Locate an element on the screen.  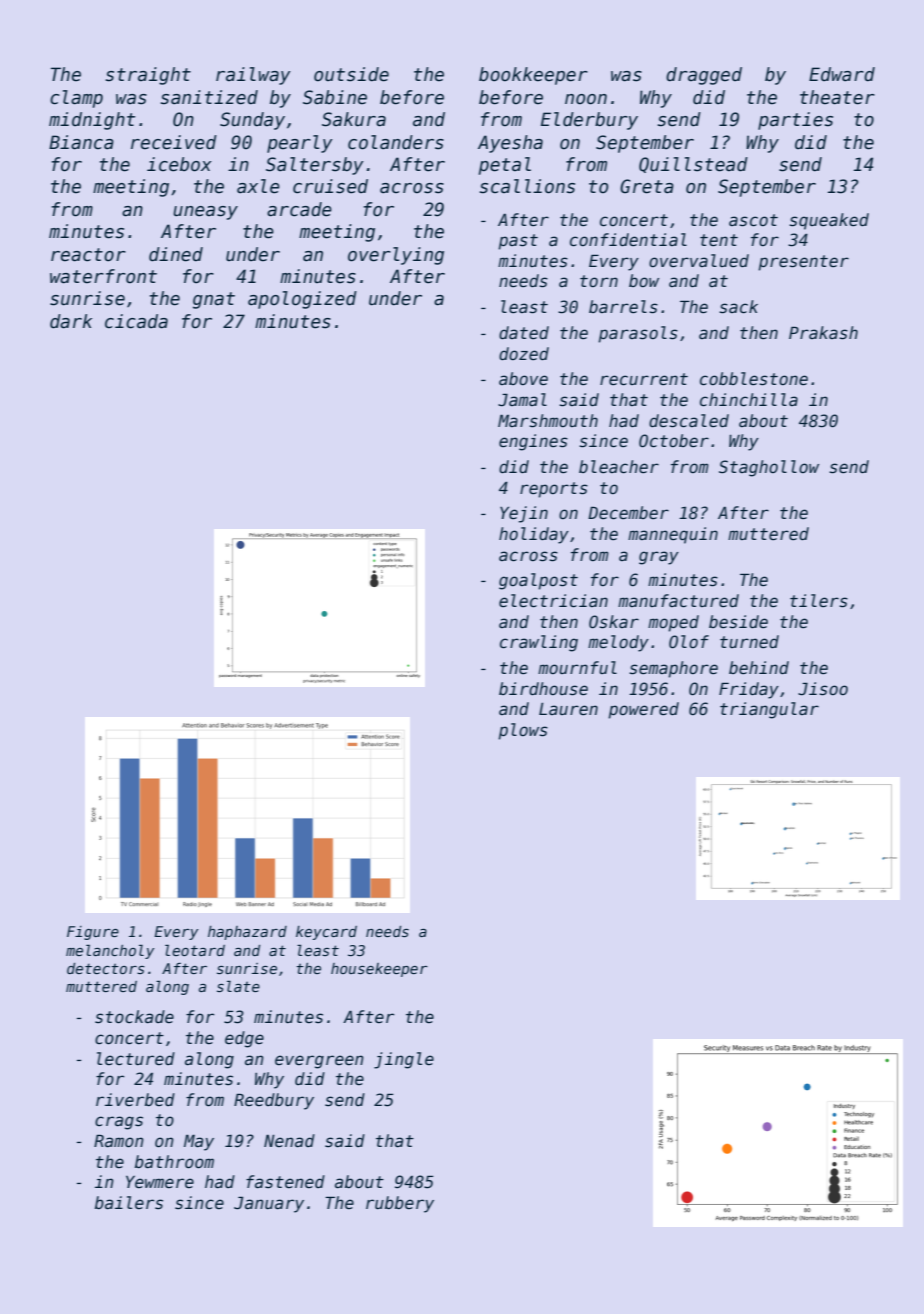
rubbery is located at coordinates (400, 1204).
